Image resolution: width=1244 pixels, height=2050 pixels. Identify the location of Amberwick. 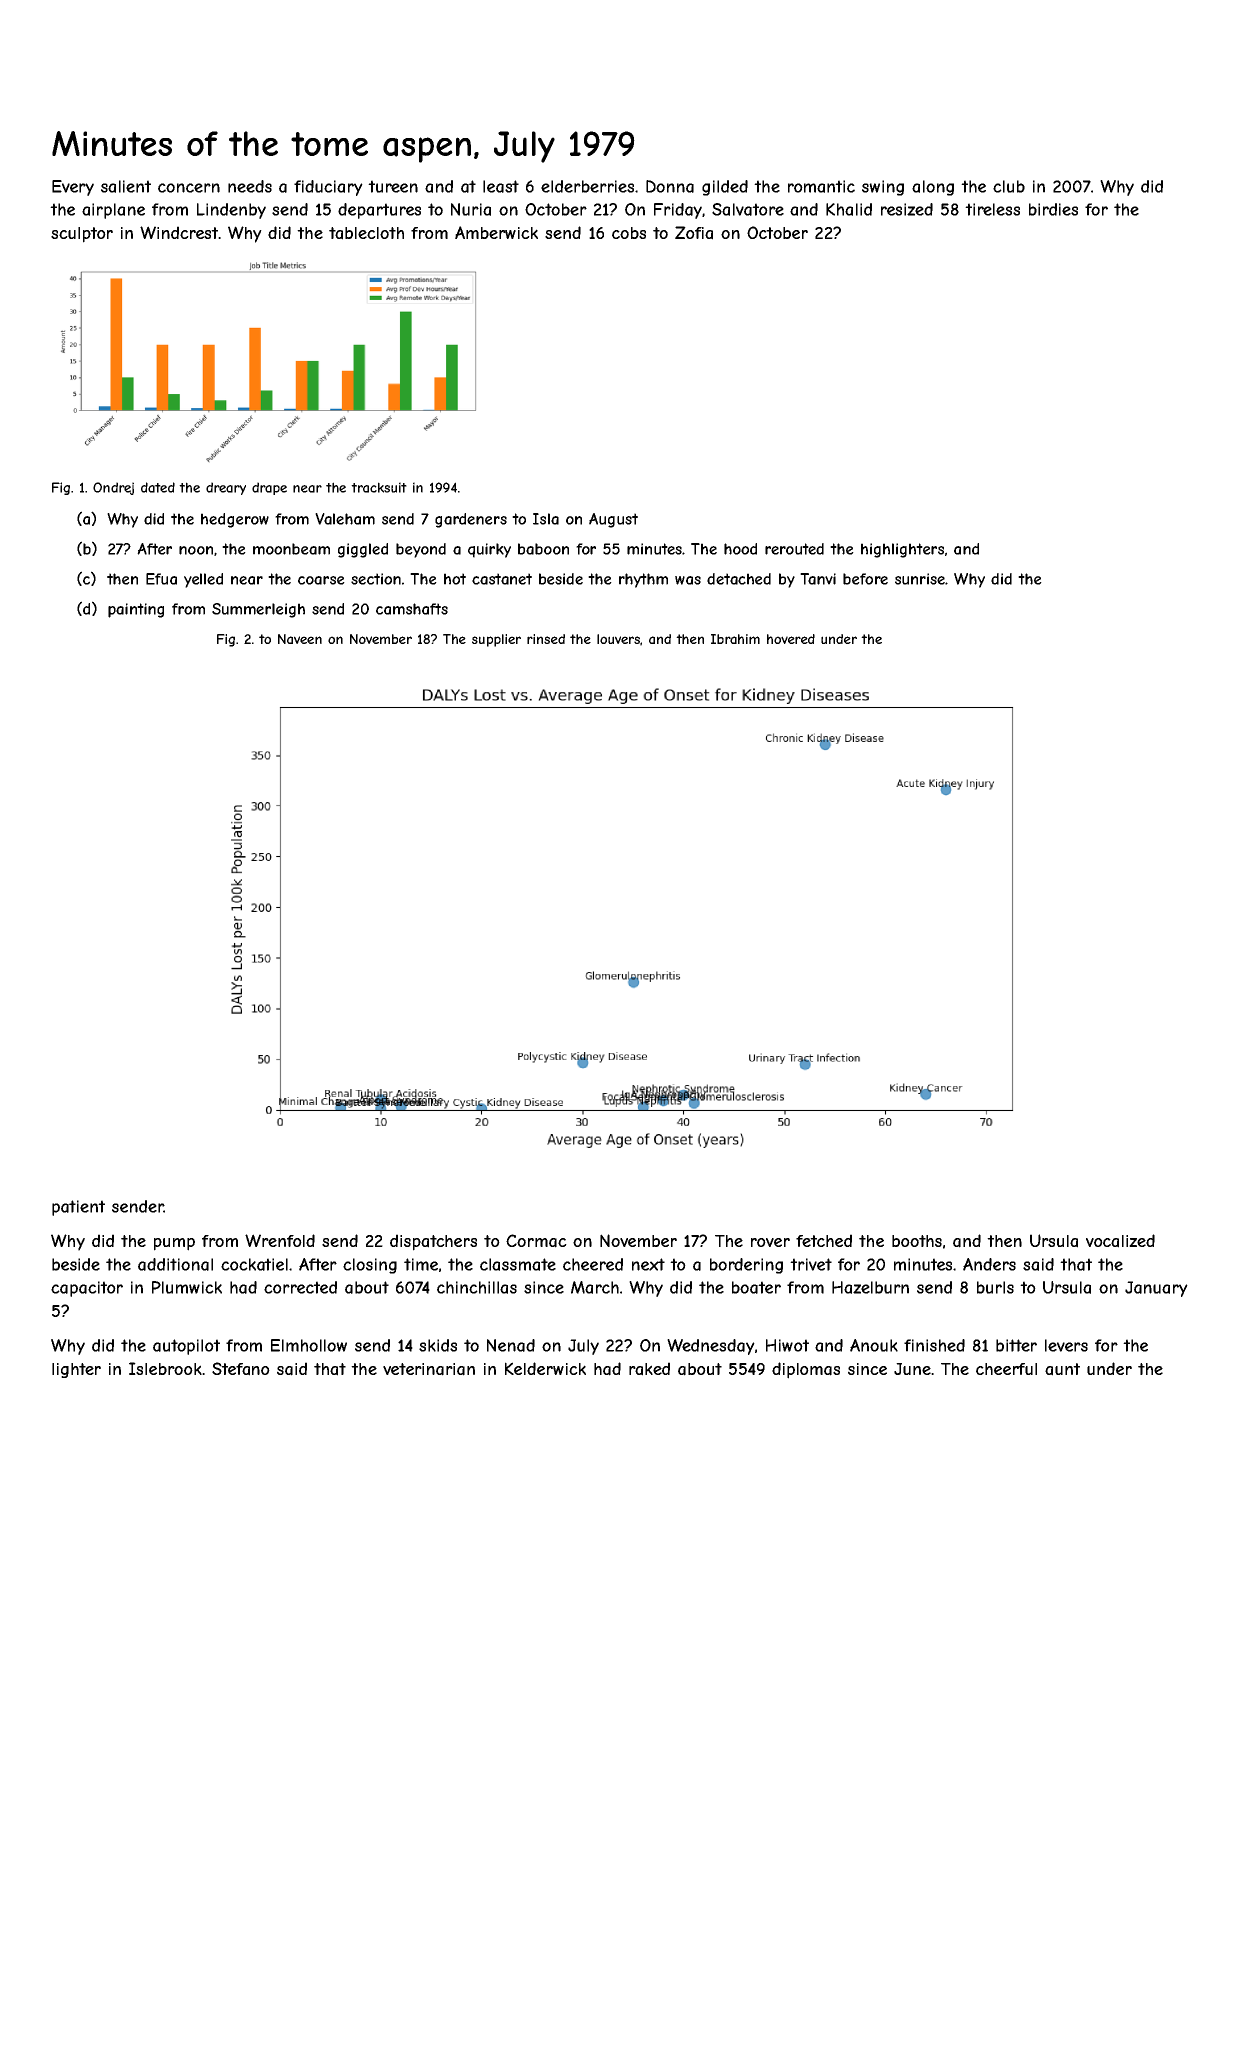
(496, 232).
